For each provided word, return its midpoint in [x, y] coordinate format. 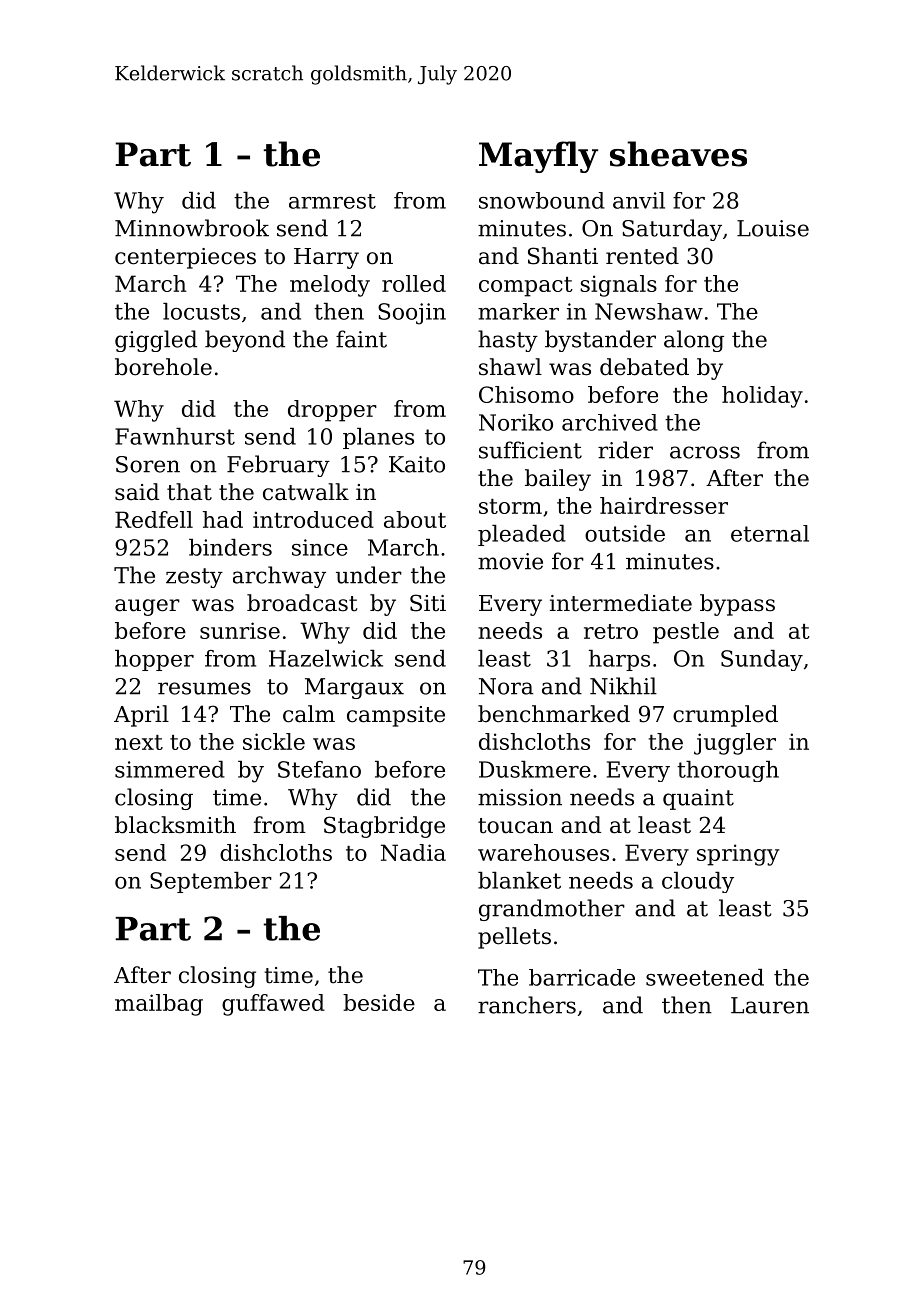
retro [611, 631]
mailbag [159, 1005]
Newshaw [649, 311]
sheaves [678, 154]
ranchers [527, 1005]
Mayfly [538, 157]
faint [361, 339]
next [139, 742]
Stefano [319, 769]
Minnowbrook [192, 228]
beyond [245, 341]
